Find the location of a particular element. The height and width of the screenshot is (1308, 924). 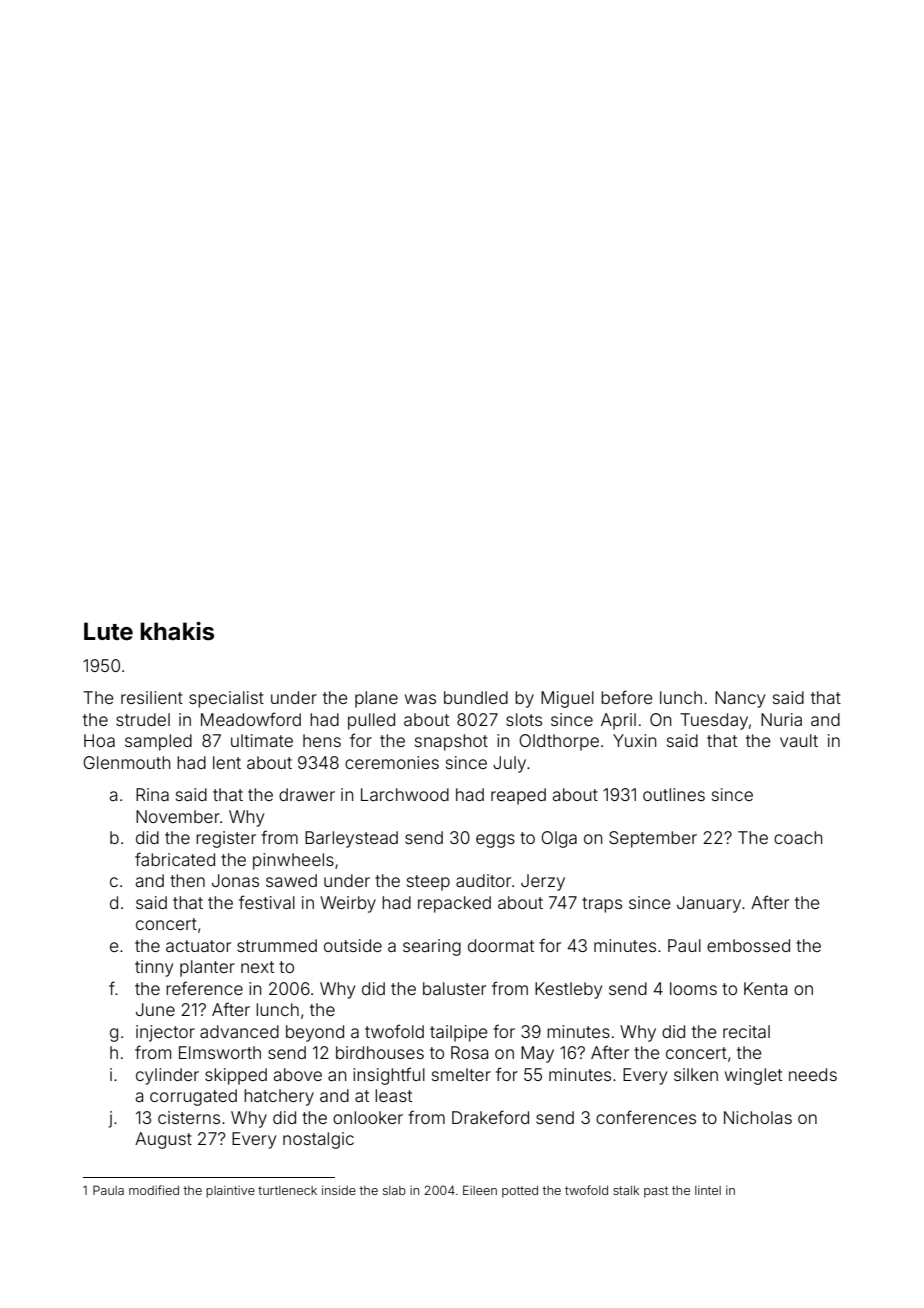

Weirby is located at coordinates (348, 904).
